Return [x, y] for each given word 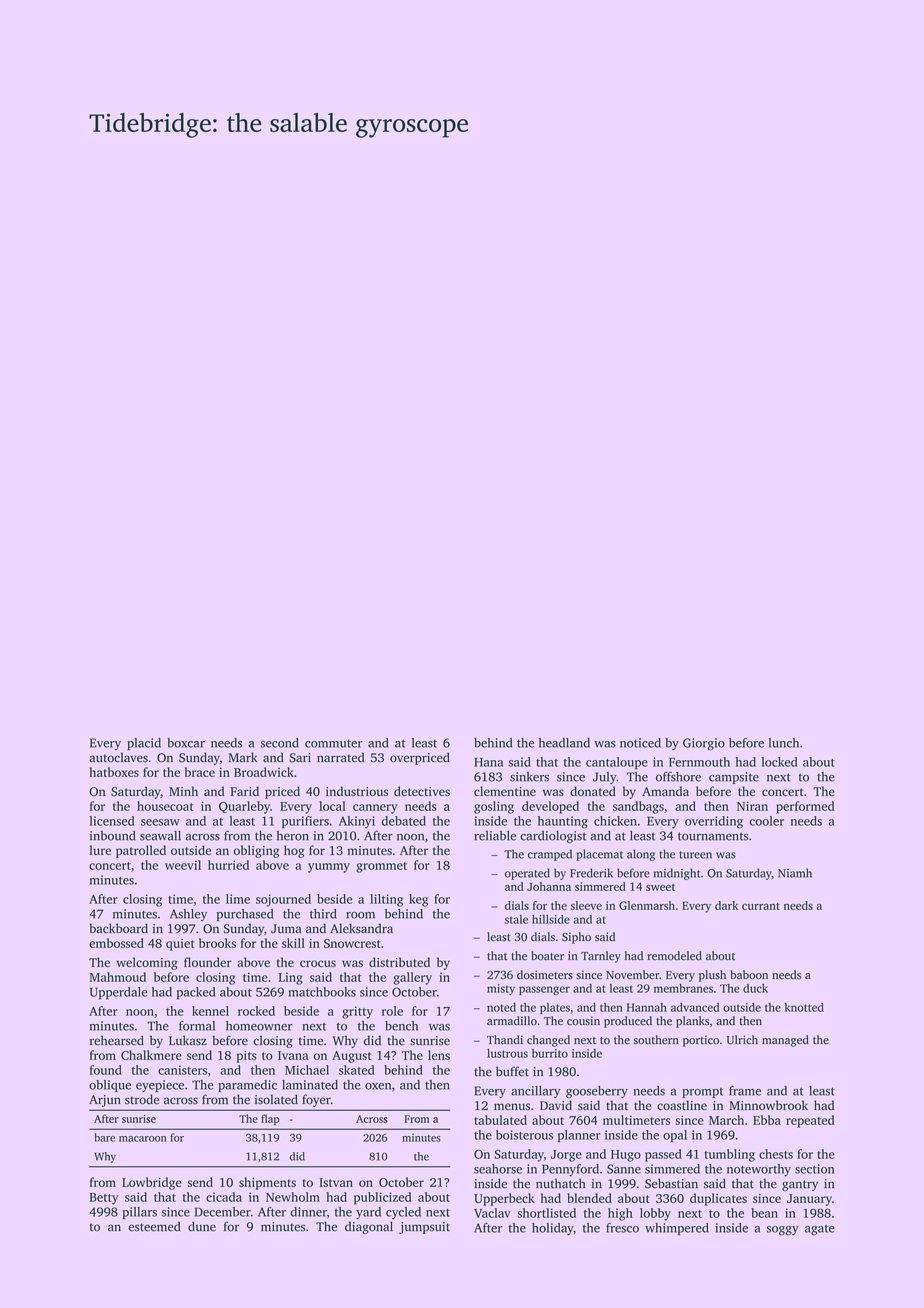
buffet [512, 1071]
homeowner [259, 1026]
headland [564, 743]
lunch [783, 743]
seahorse [498, 1169]
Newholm [293, 1197]
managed [785, 1041]
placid [144, 744]
